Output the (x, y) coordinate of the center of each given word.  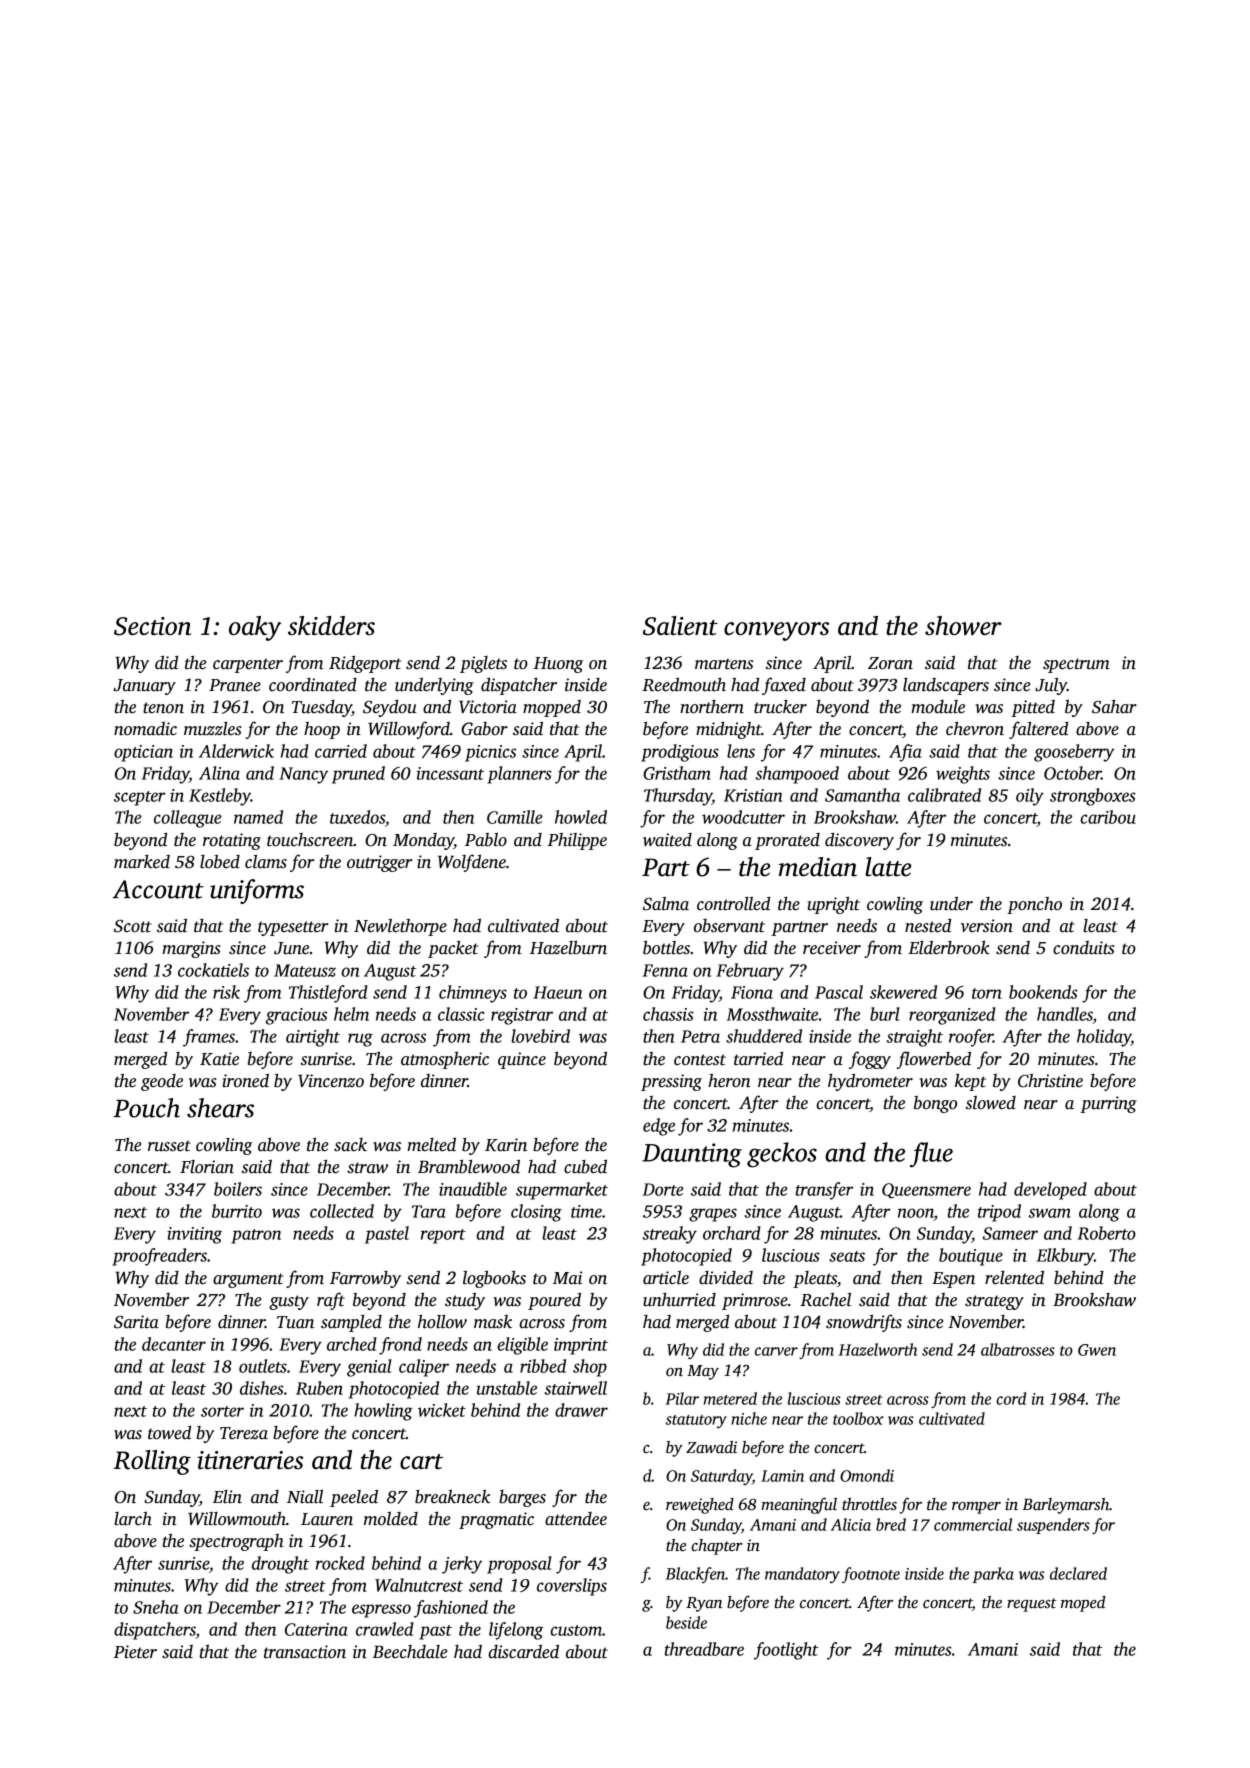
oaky (255, 628)
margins (191, 949)
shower (963, 625)
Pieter (135, 1652)
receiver (832, 948)
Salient (680, 626)
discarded (524, 1652)
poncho (1034, 905)
